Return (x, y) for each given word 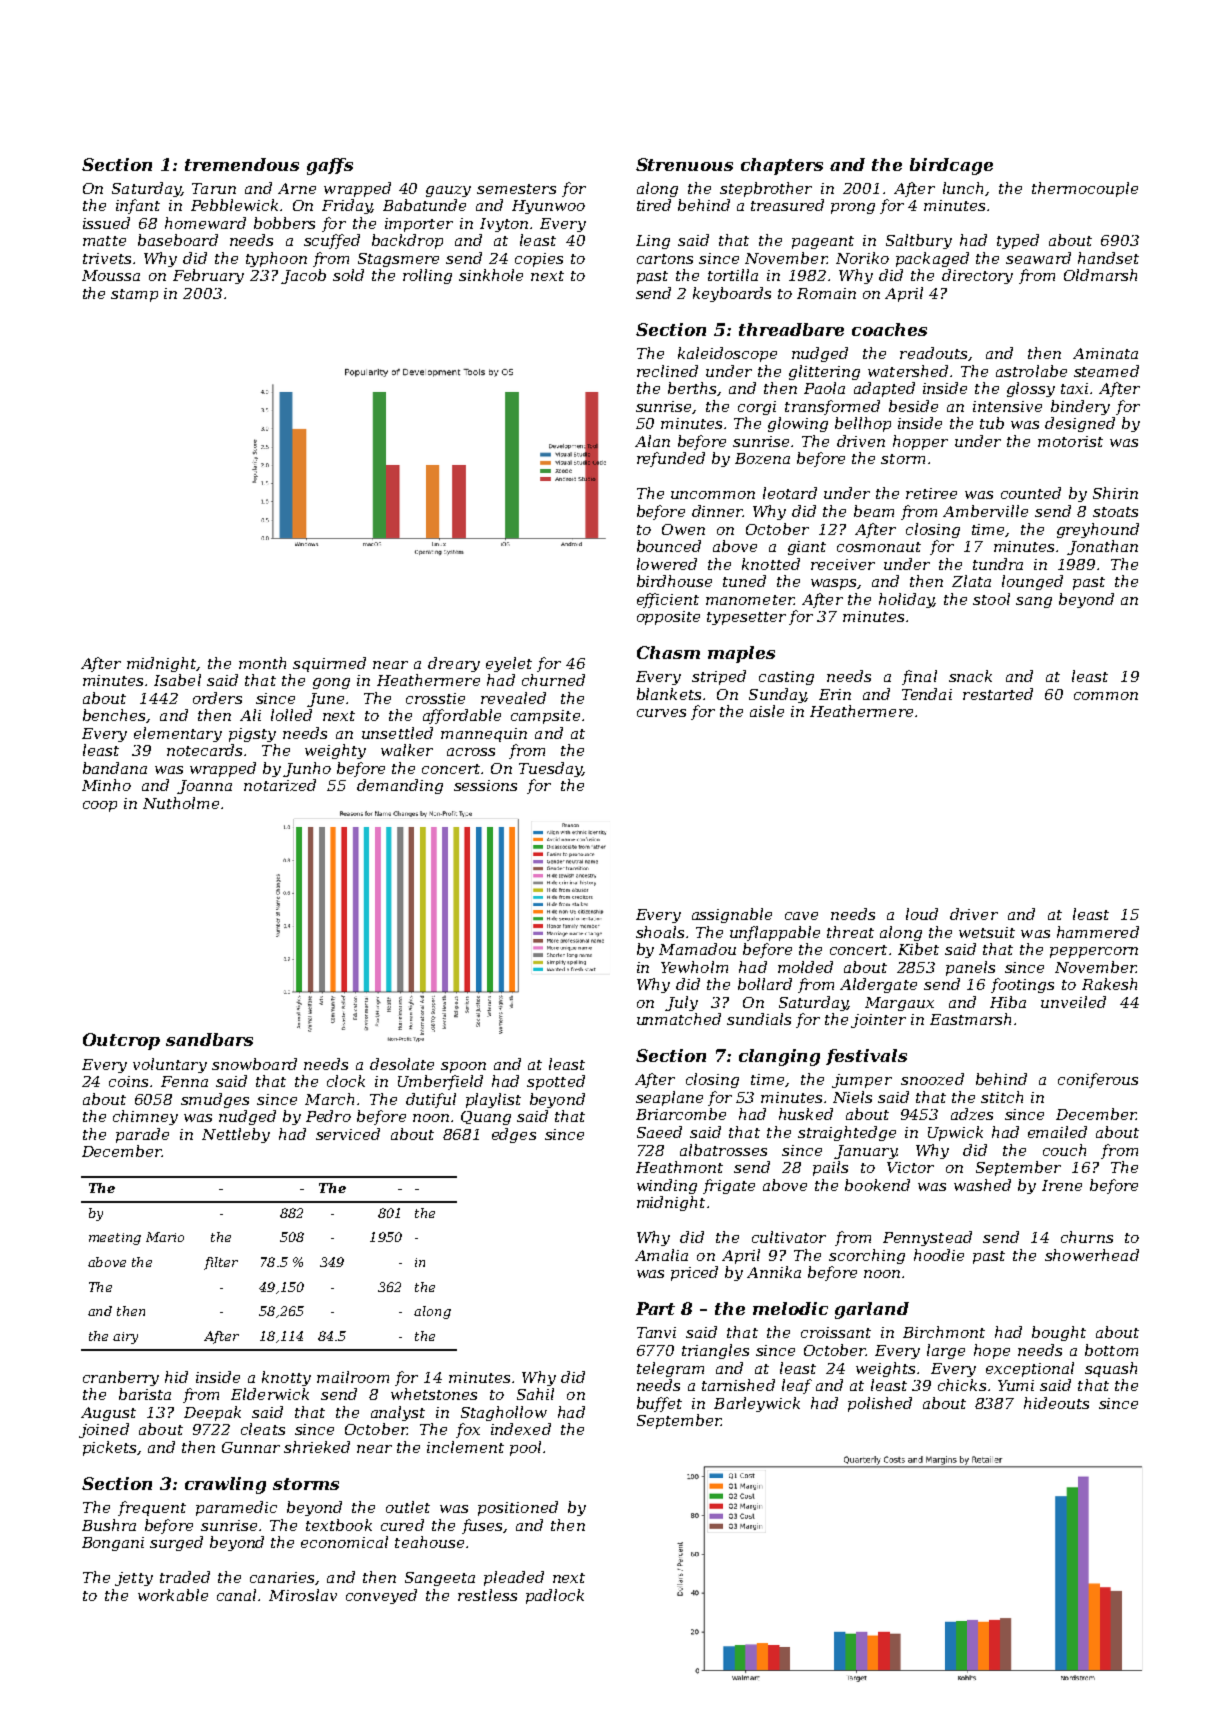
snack (970, 676)
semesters (516, 189)
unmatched (679, 1019)
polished (880, 1404)
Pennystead (927, 1238)
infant (138, 206)
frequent (152, 1508)
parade (142, 1135)
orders (217, 698)
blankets (669, 694)
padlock (555, 1596)
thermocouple (1085, 189)
